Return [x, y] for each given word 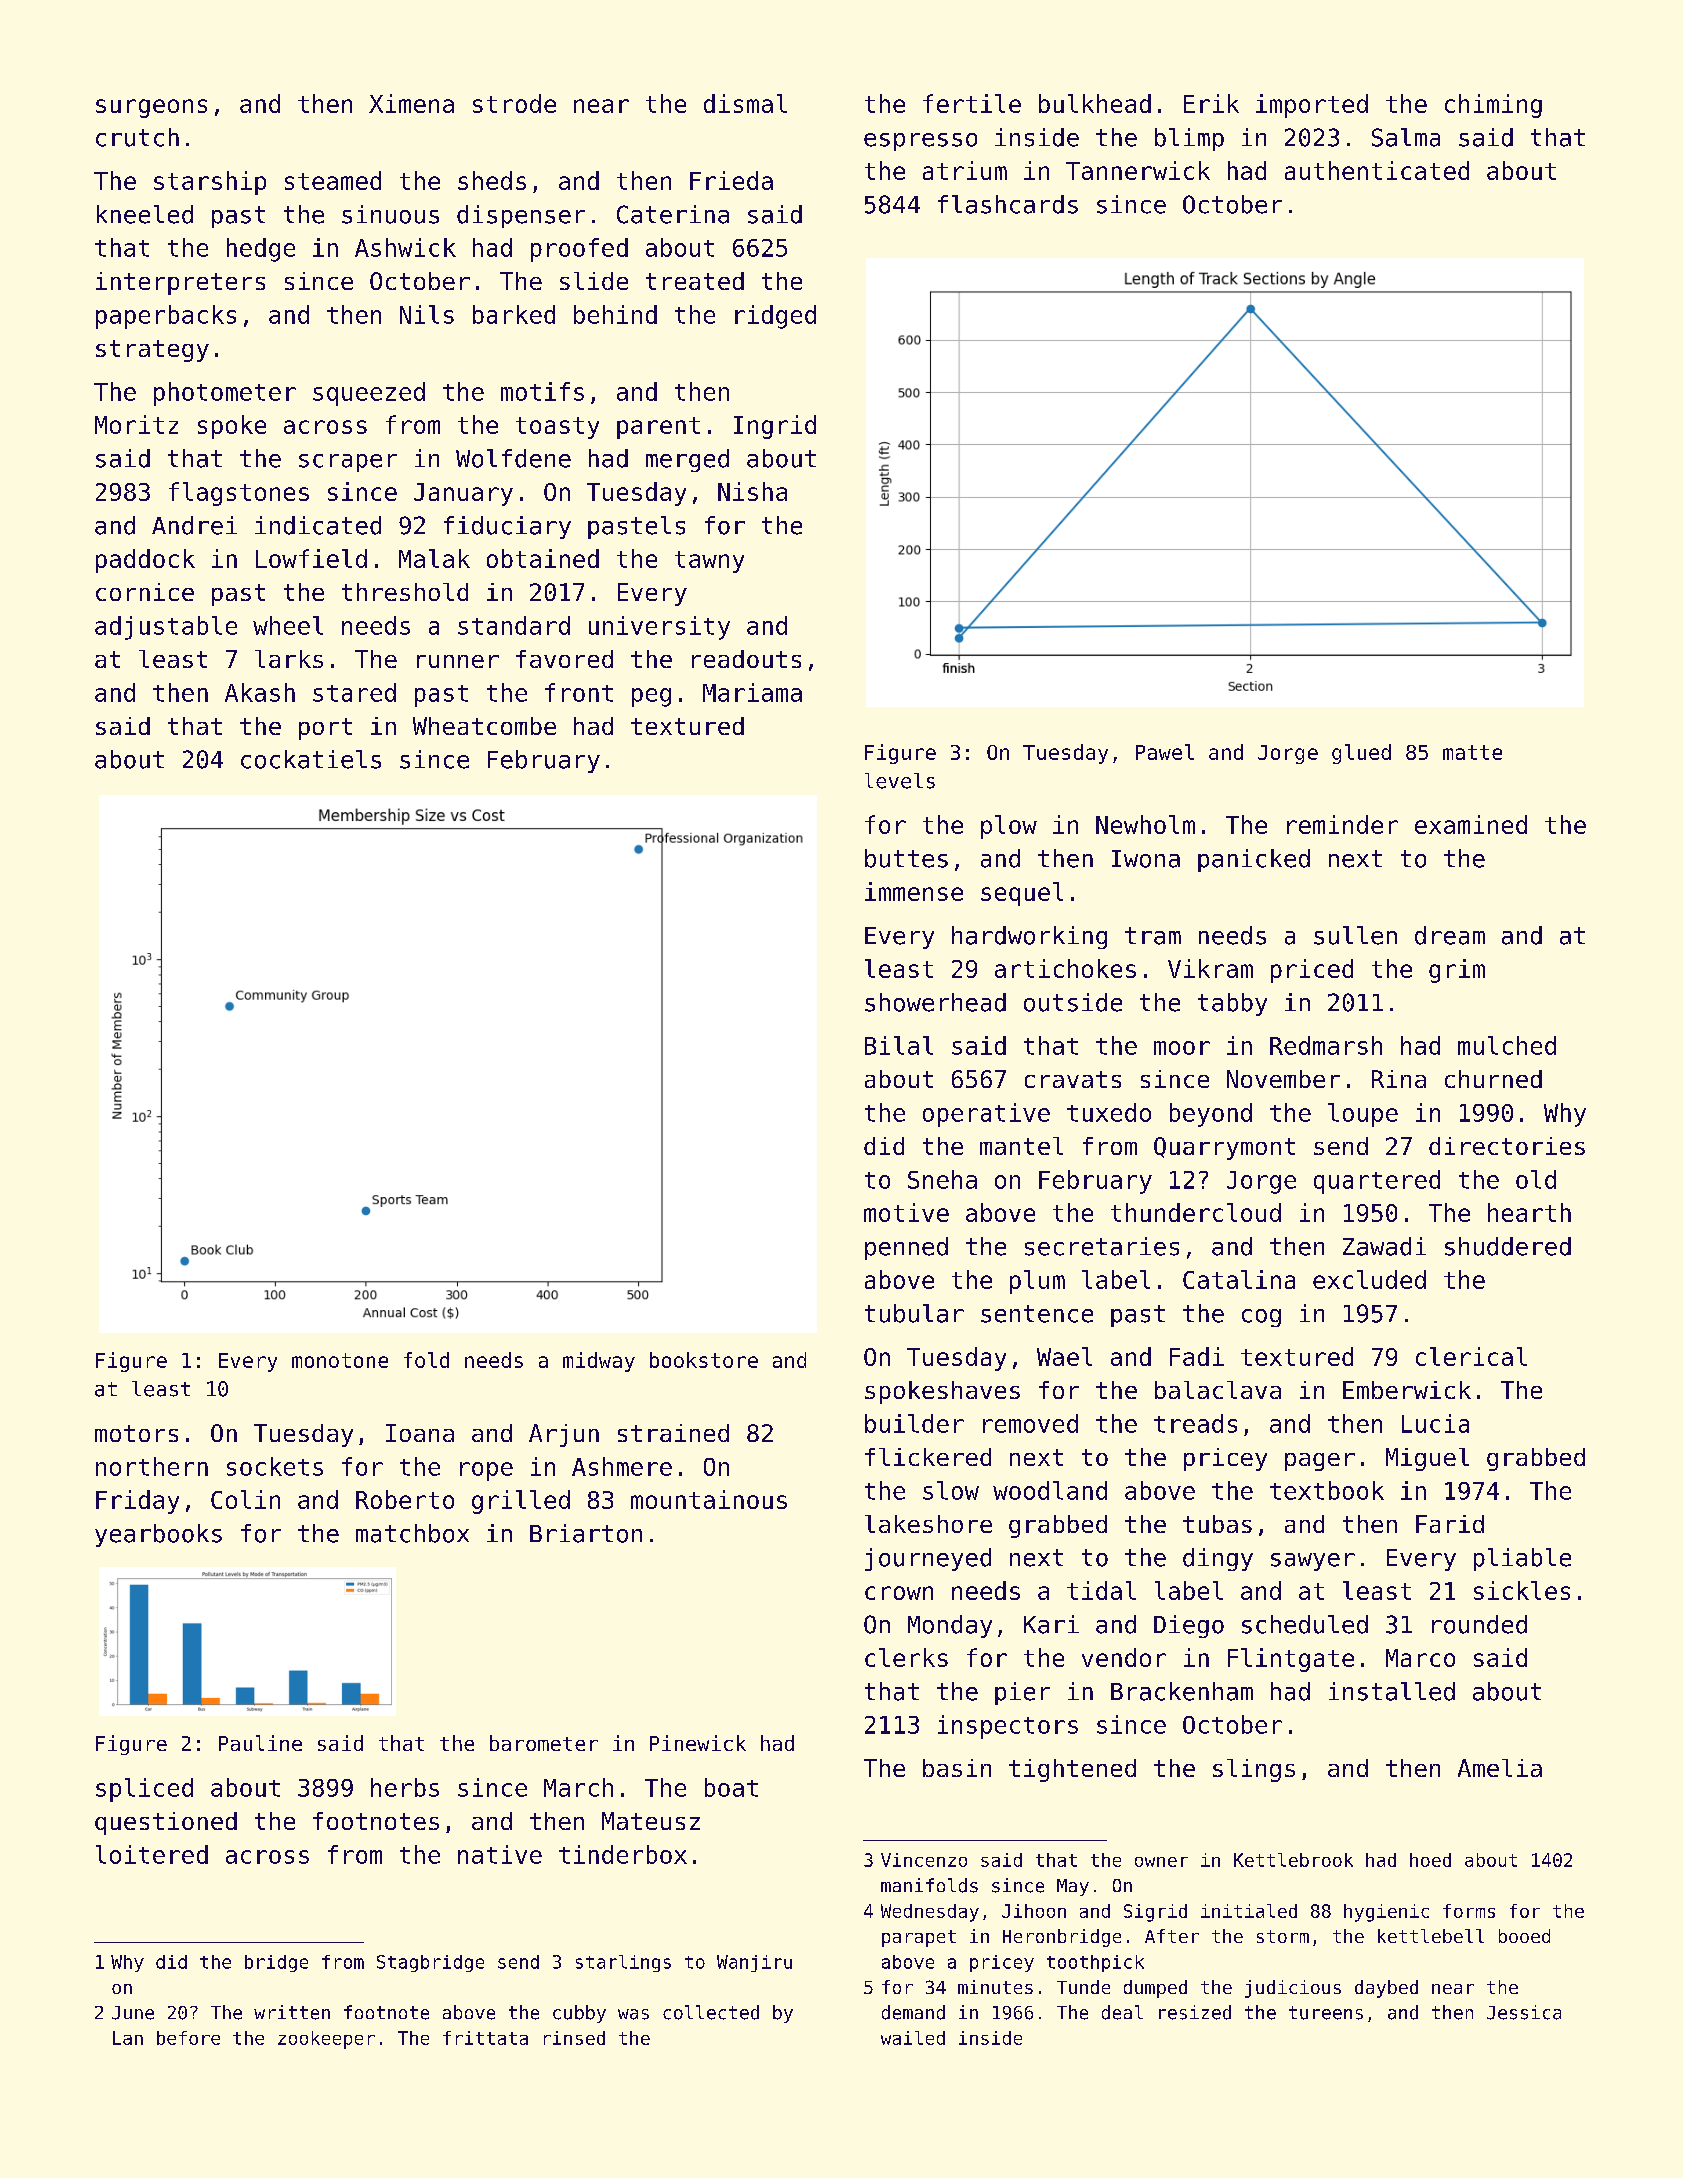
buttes [906, 858]
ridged [775, 317]
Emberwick [1407, 1390]
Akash [260, 692]
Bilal [899, 1045]
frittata [485, 2038]
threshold [405, 592]
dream [1450, 935]
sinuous [390, 214]
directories [1507, 1146]
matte [1472, 752]
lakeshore [928, 1524]
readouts [746, 659]
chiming [1493, 106]
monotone [340, 1360]
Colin [245, 1499]
